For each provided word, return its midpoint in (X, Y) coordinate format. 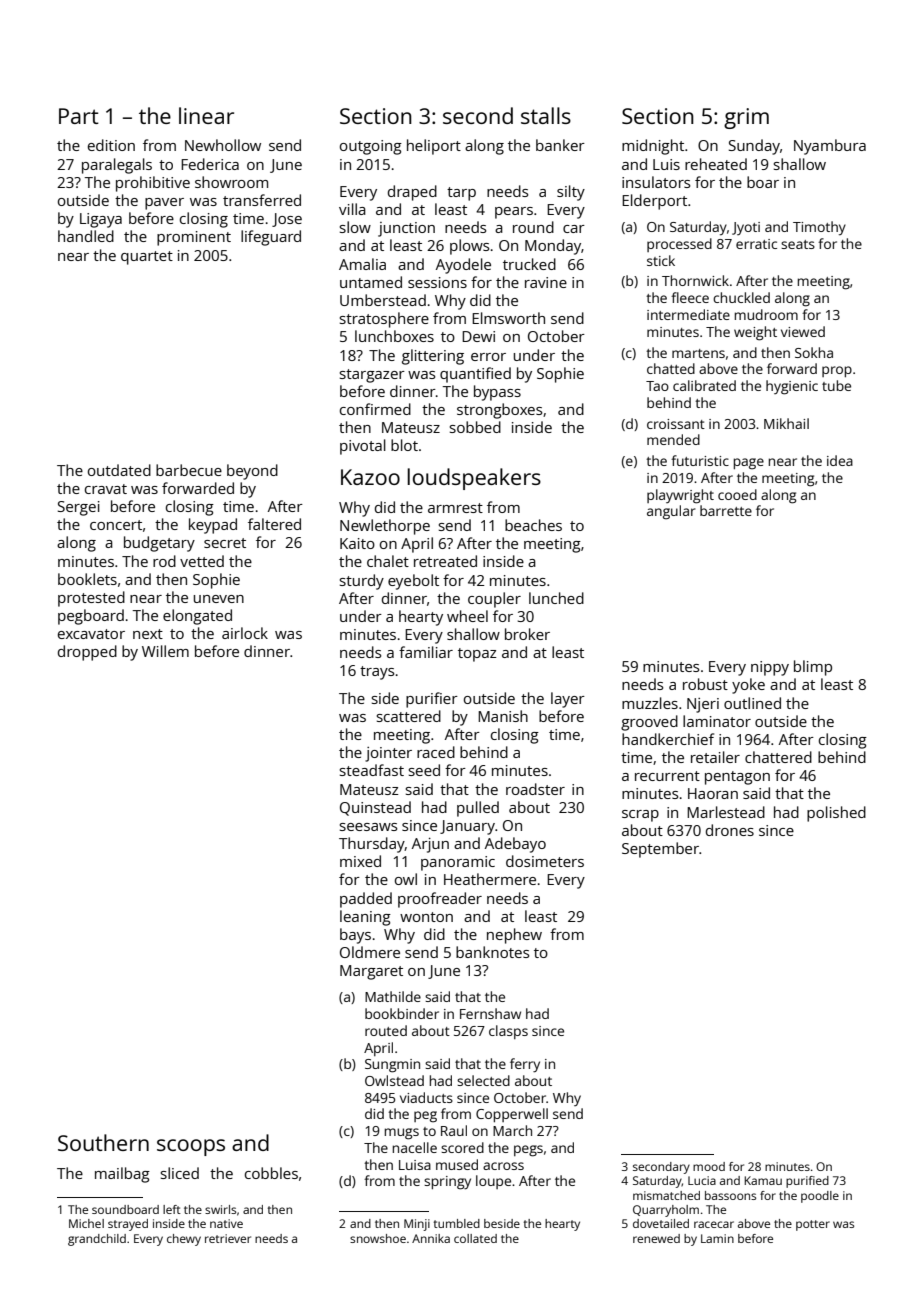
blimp (813, 668)
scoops (191, 1147)
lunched (556, 598)
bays (355, 936)
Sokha (814, 352)
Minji (417, 1225)
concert (116, 525)
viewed (803, 331)
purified (807, 1182)
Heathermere (490, 879)
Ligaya (101, 220)
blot (404, 445)
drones (730, 830)
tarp (461, 194)
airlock (245, 633)
